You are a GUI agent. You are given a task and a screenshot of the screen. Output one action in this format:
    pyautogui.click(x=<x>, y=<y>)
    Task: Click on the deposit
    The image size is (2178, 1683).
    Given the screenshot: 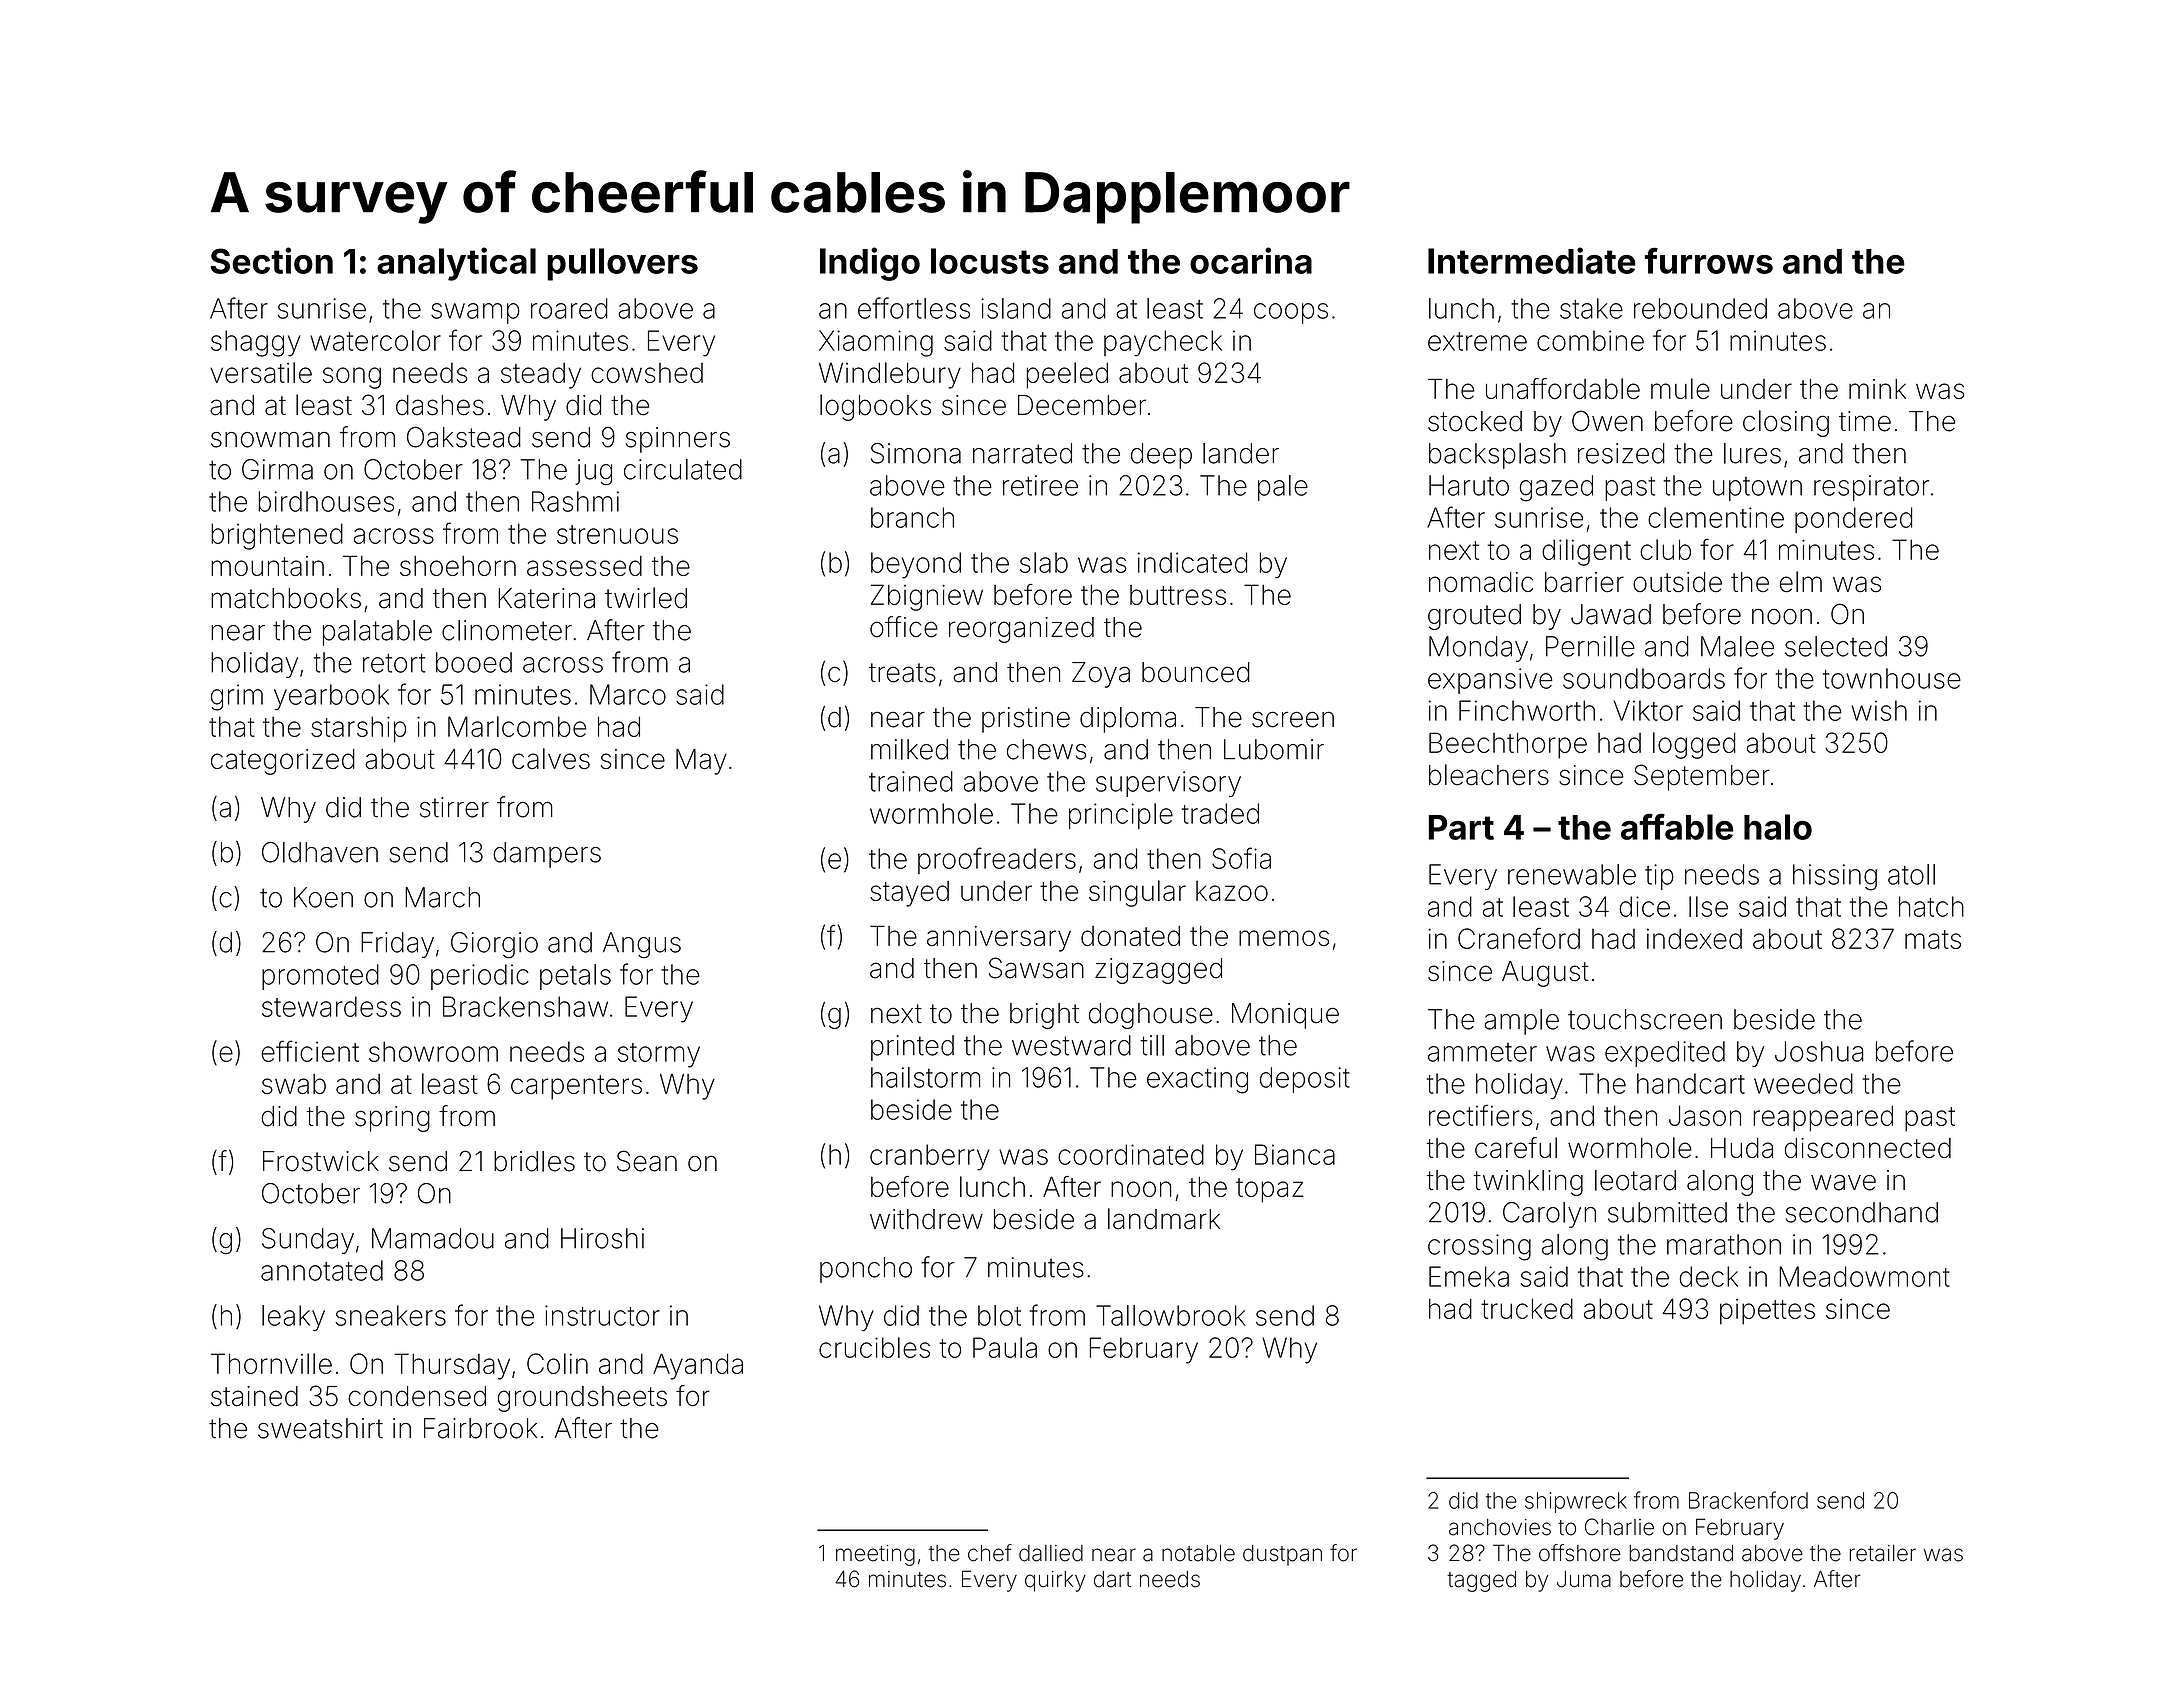 What is the action you would take?
    pyautogui.click(x=1305, y=1080)
